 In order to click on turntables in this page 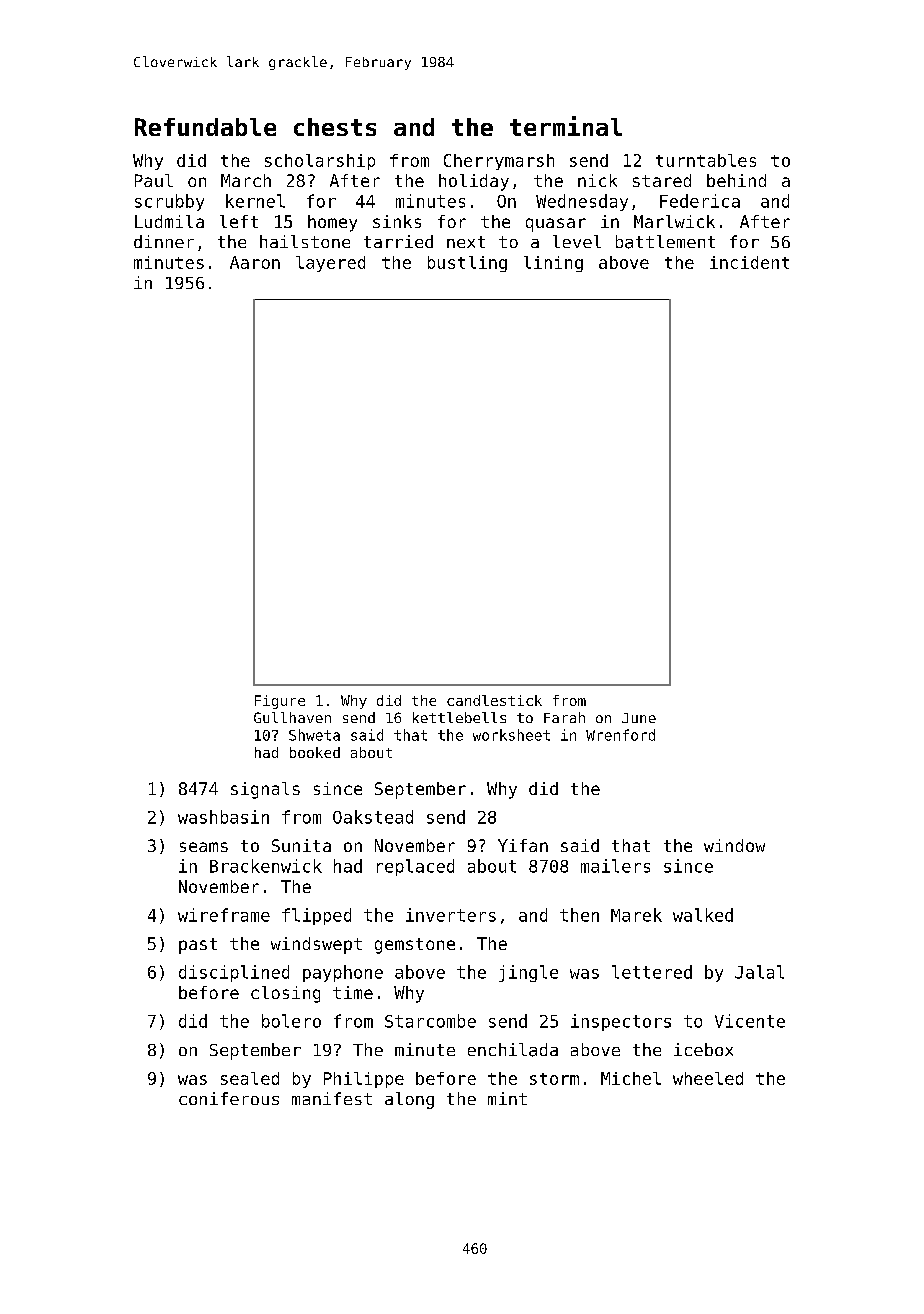, I will do `click(706, 160)`.
